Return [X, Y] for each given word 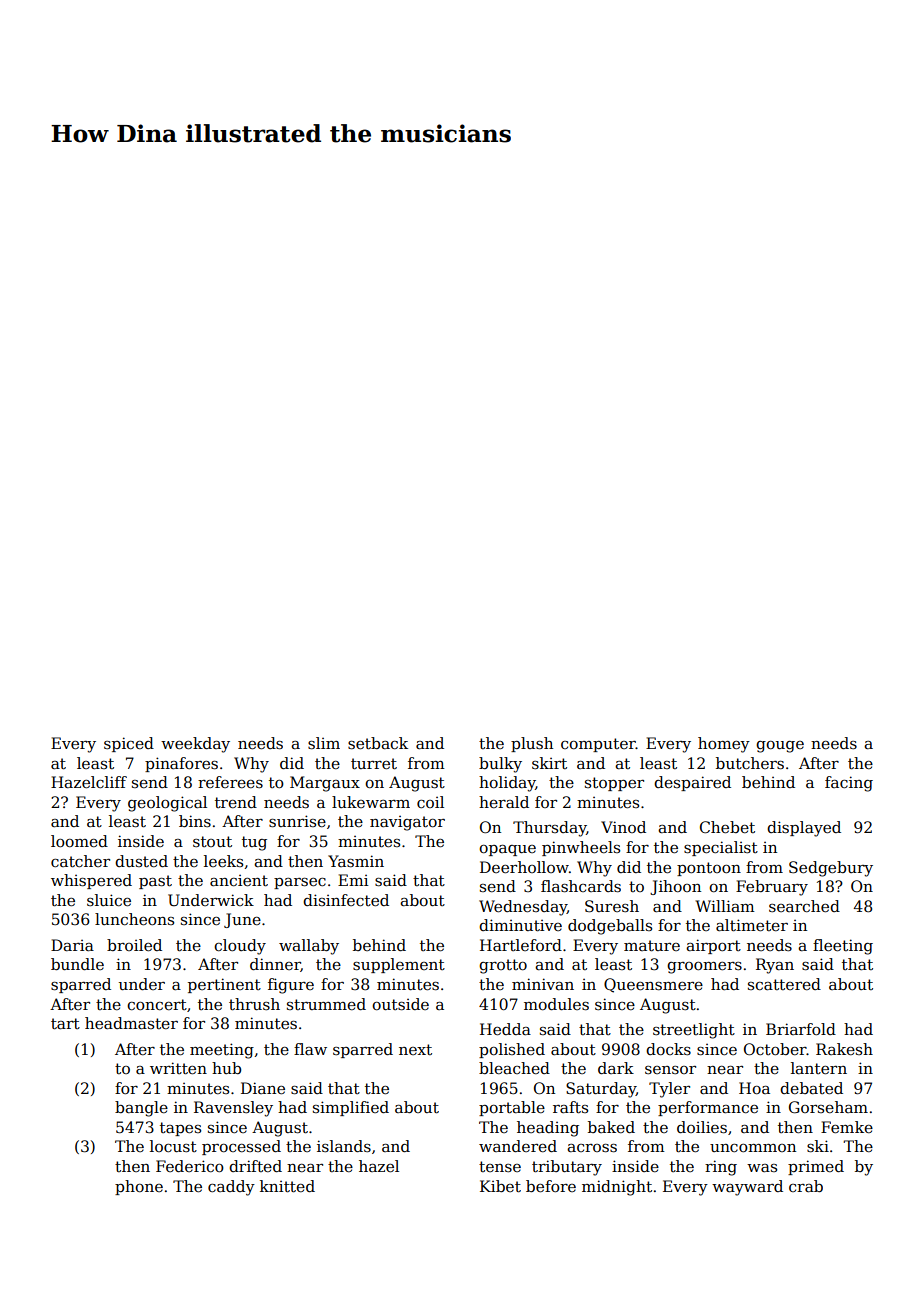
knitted [287, 1186]
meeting [222, 1051]
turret [374, 764]
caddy [231, 1188]
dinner [275, 965]
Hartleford [521, 945]
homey [724, 745]
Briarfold [801, 1029]
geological [167, 804]
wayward [747, 1188]
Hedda [505, 1029]
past [155, 882]
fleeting [843, 947]
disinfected [346, 900]
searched [804, 906]
